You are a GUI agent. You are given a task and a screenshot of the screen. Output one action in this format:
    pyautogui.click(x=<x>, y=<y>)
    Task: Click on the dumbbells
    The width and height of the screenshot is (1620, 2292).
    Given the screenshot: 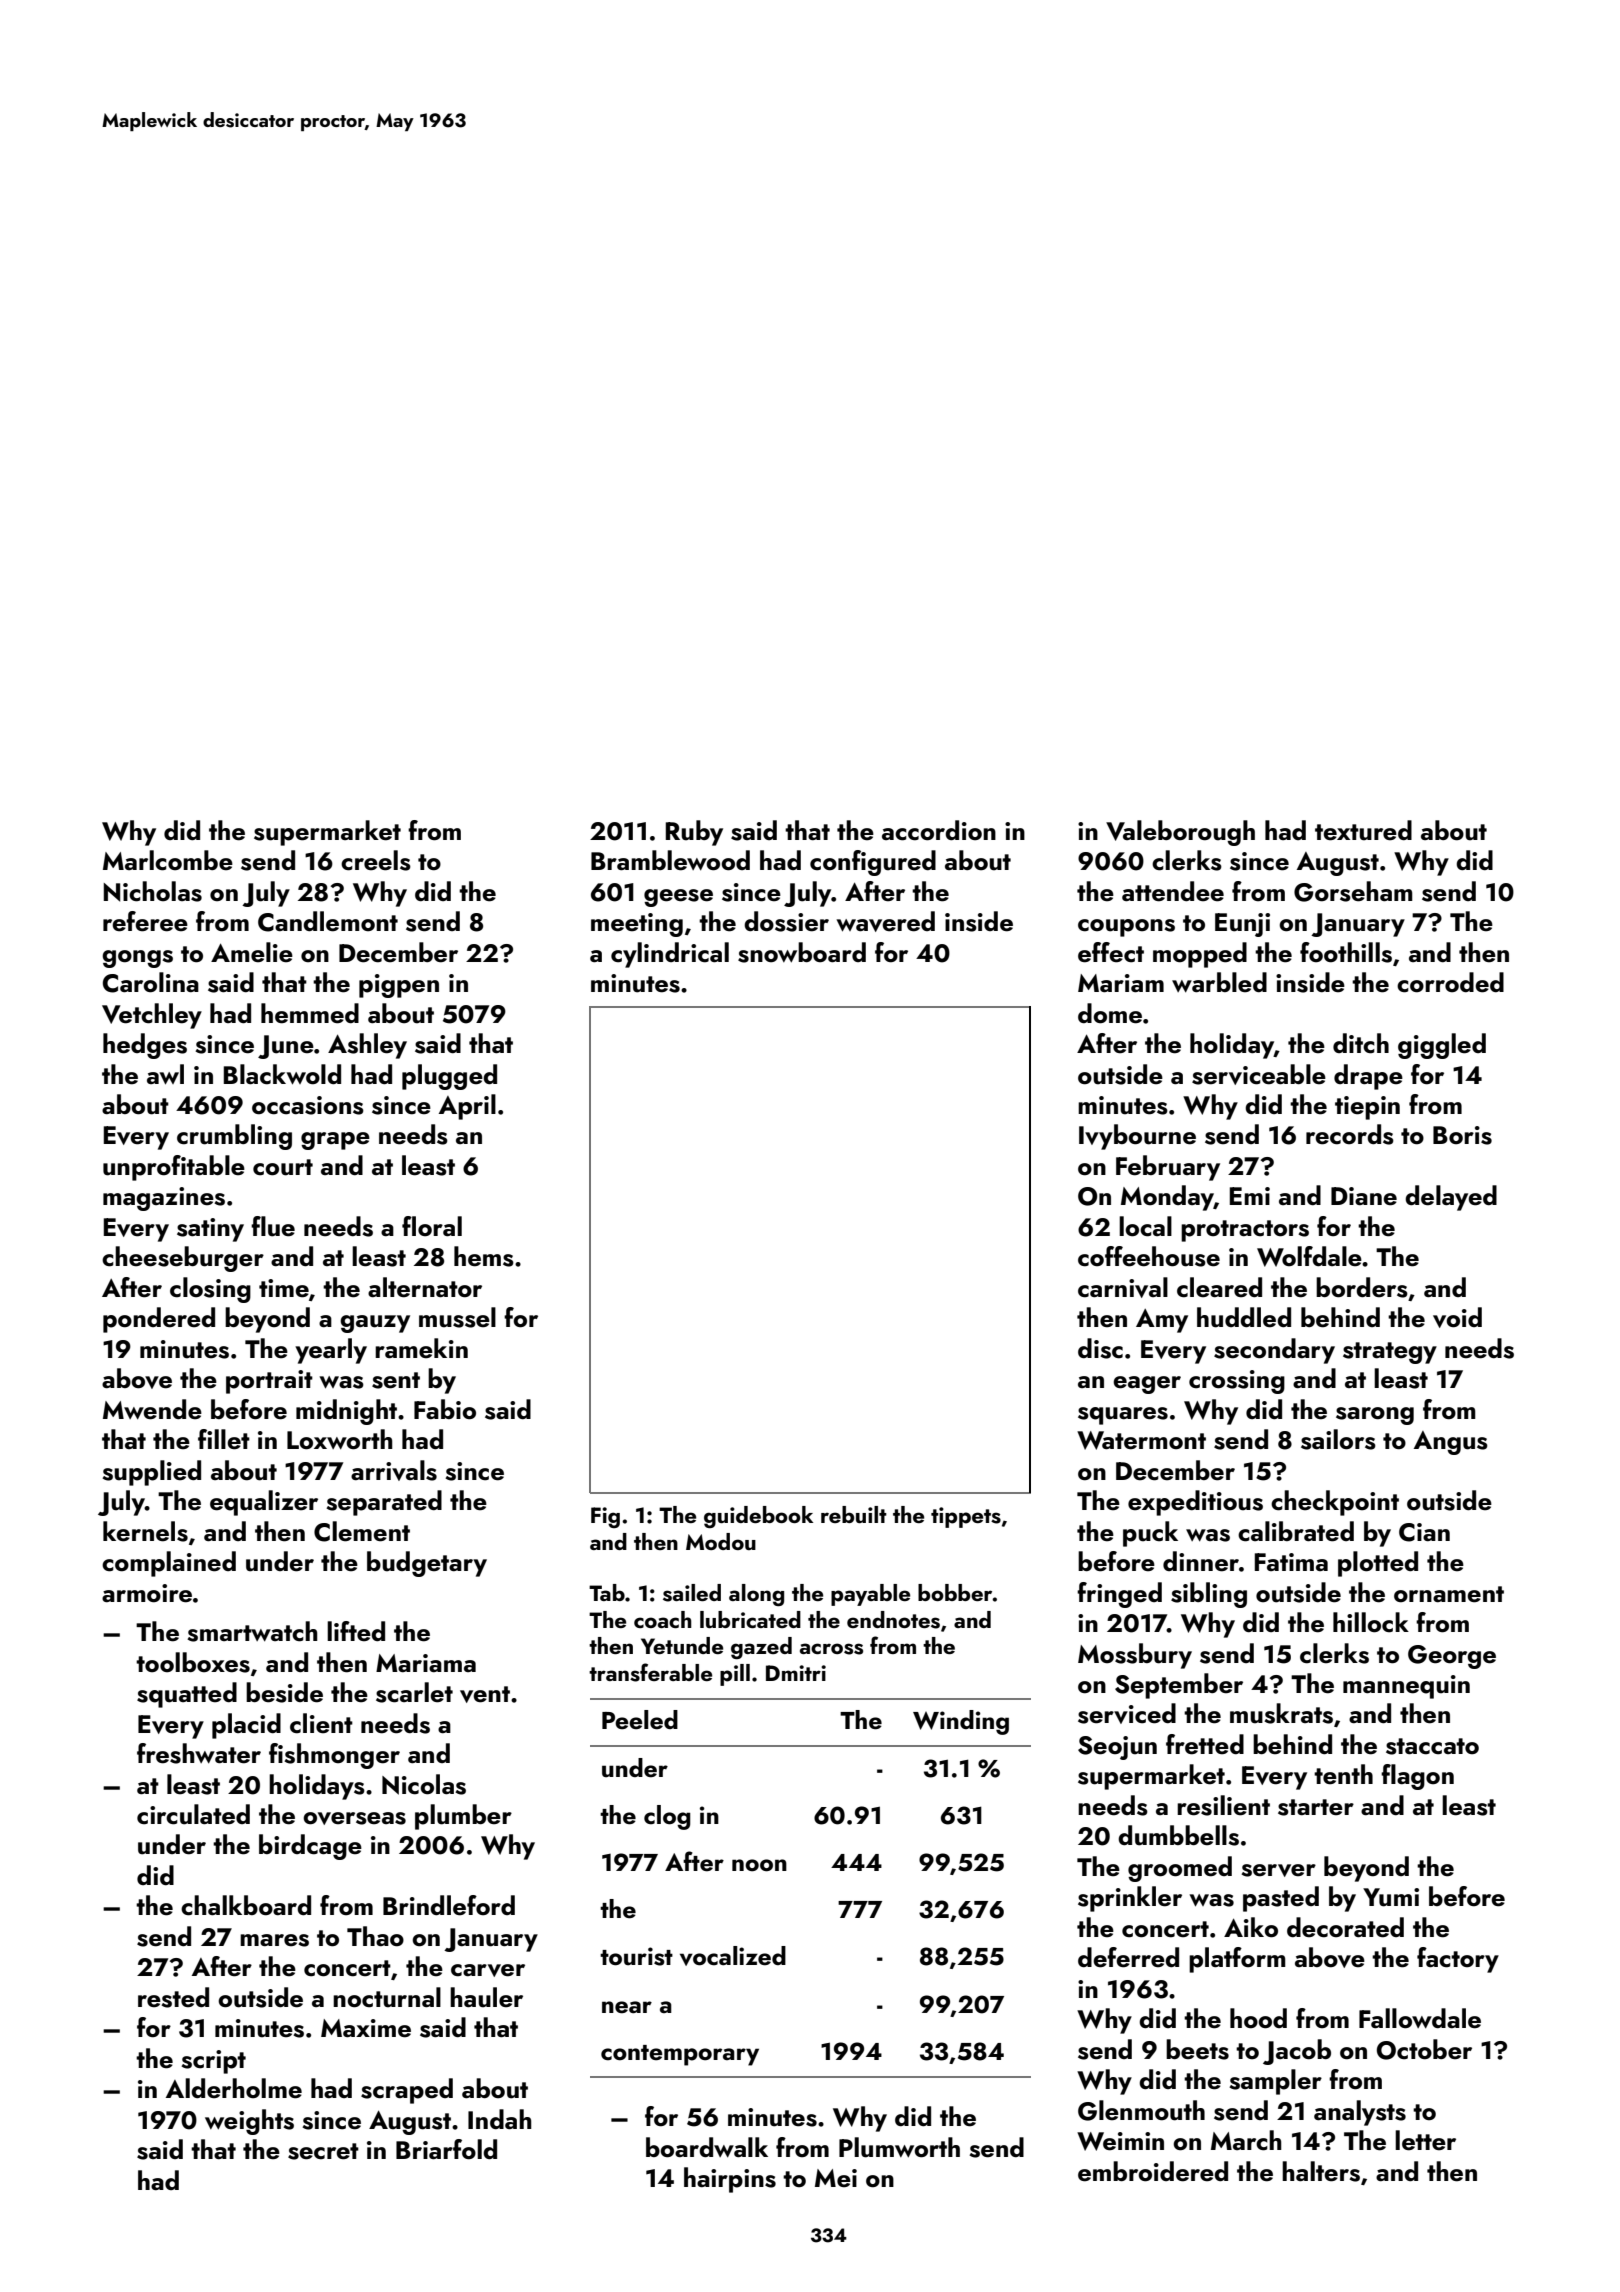 What is the action you would take?
    pyautogui.click(x=1178, y=1835)
